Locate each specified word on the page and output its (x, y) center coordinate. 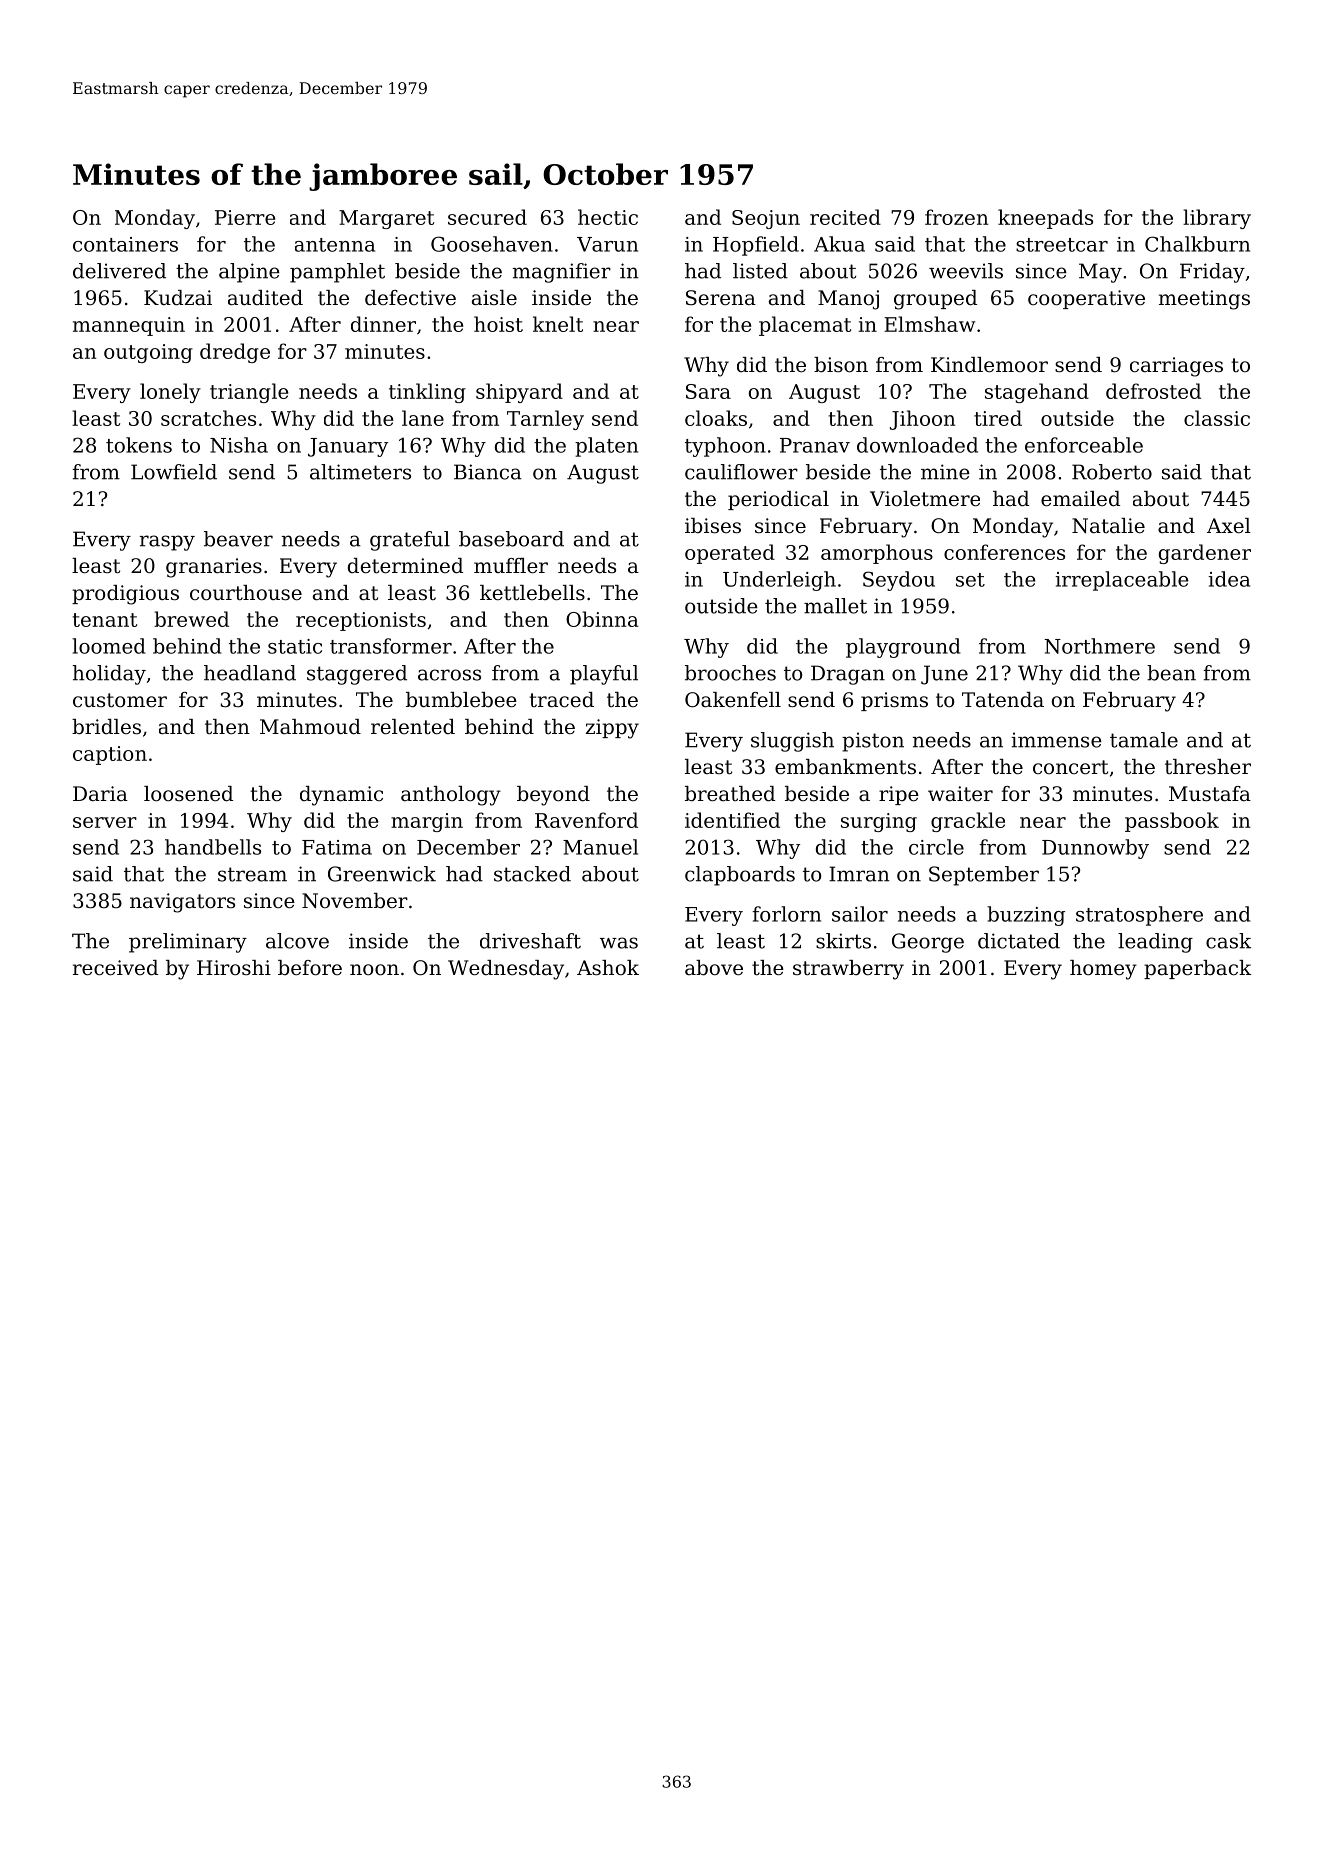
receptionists (361, 621)
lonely (170, 393)
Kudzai (178, 298)
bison (841, 365)
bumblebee (461, 700)
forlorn (787, 914)
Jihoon (922, 420)
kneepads (1045, 219)
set (970, 580)
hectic (608, 217)
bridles (106, 727)
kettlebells (532, 593)
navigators (182, 903)
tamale (1144, 740)
